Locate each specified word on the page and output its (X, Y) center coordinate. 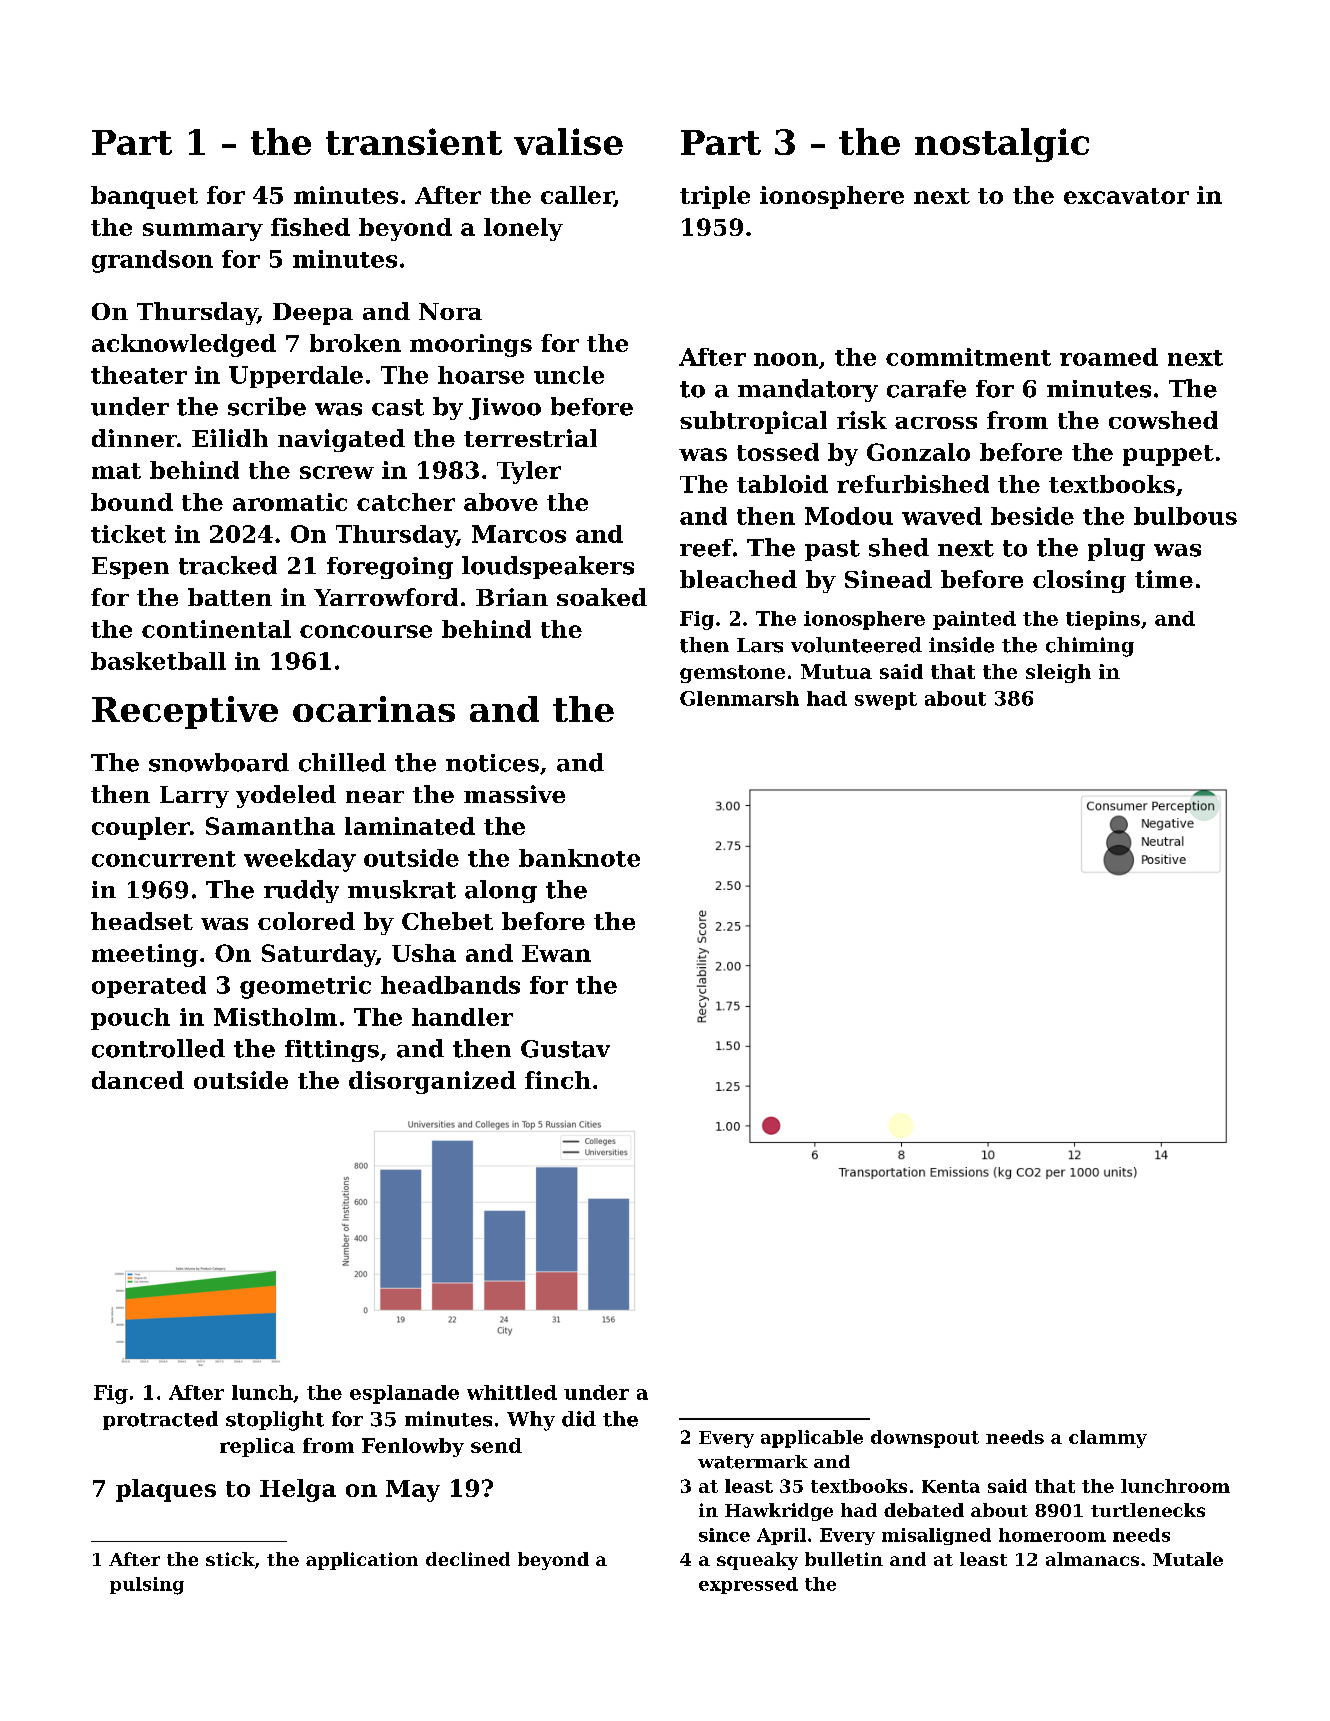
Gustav (565, 1049)
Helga (298, 1490)
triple (715, 197)
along (501, 891)
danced (138, 1080)
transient (414, 141)
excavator (1126, 196)
